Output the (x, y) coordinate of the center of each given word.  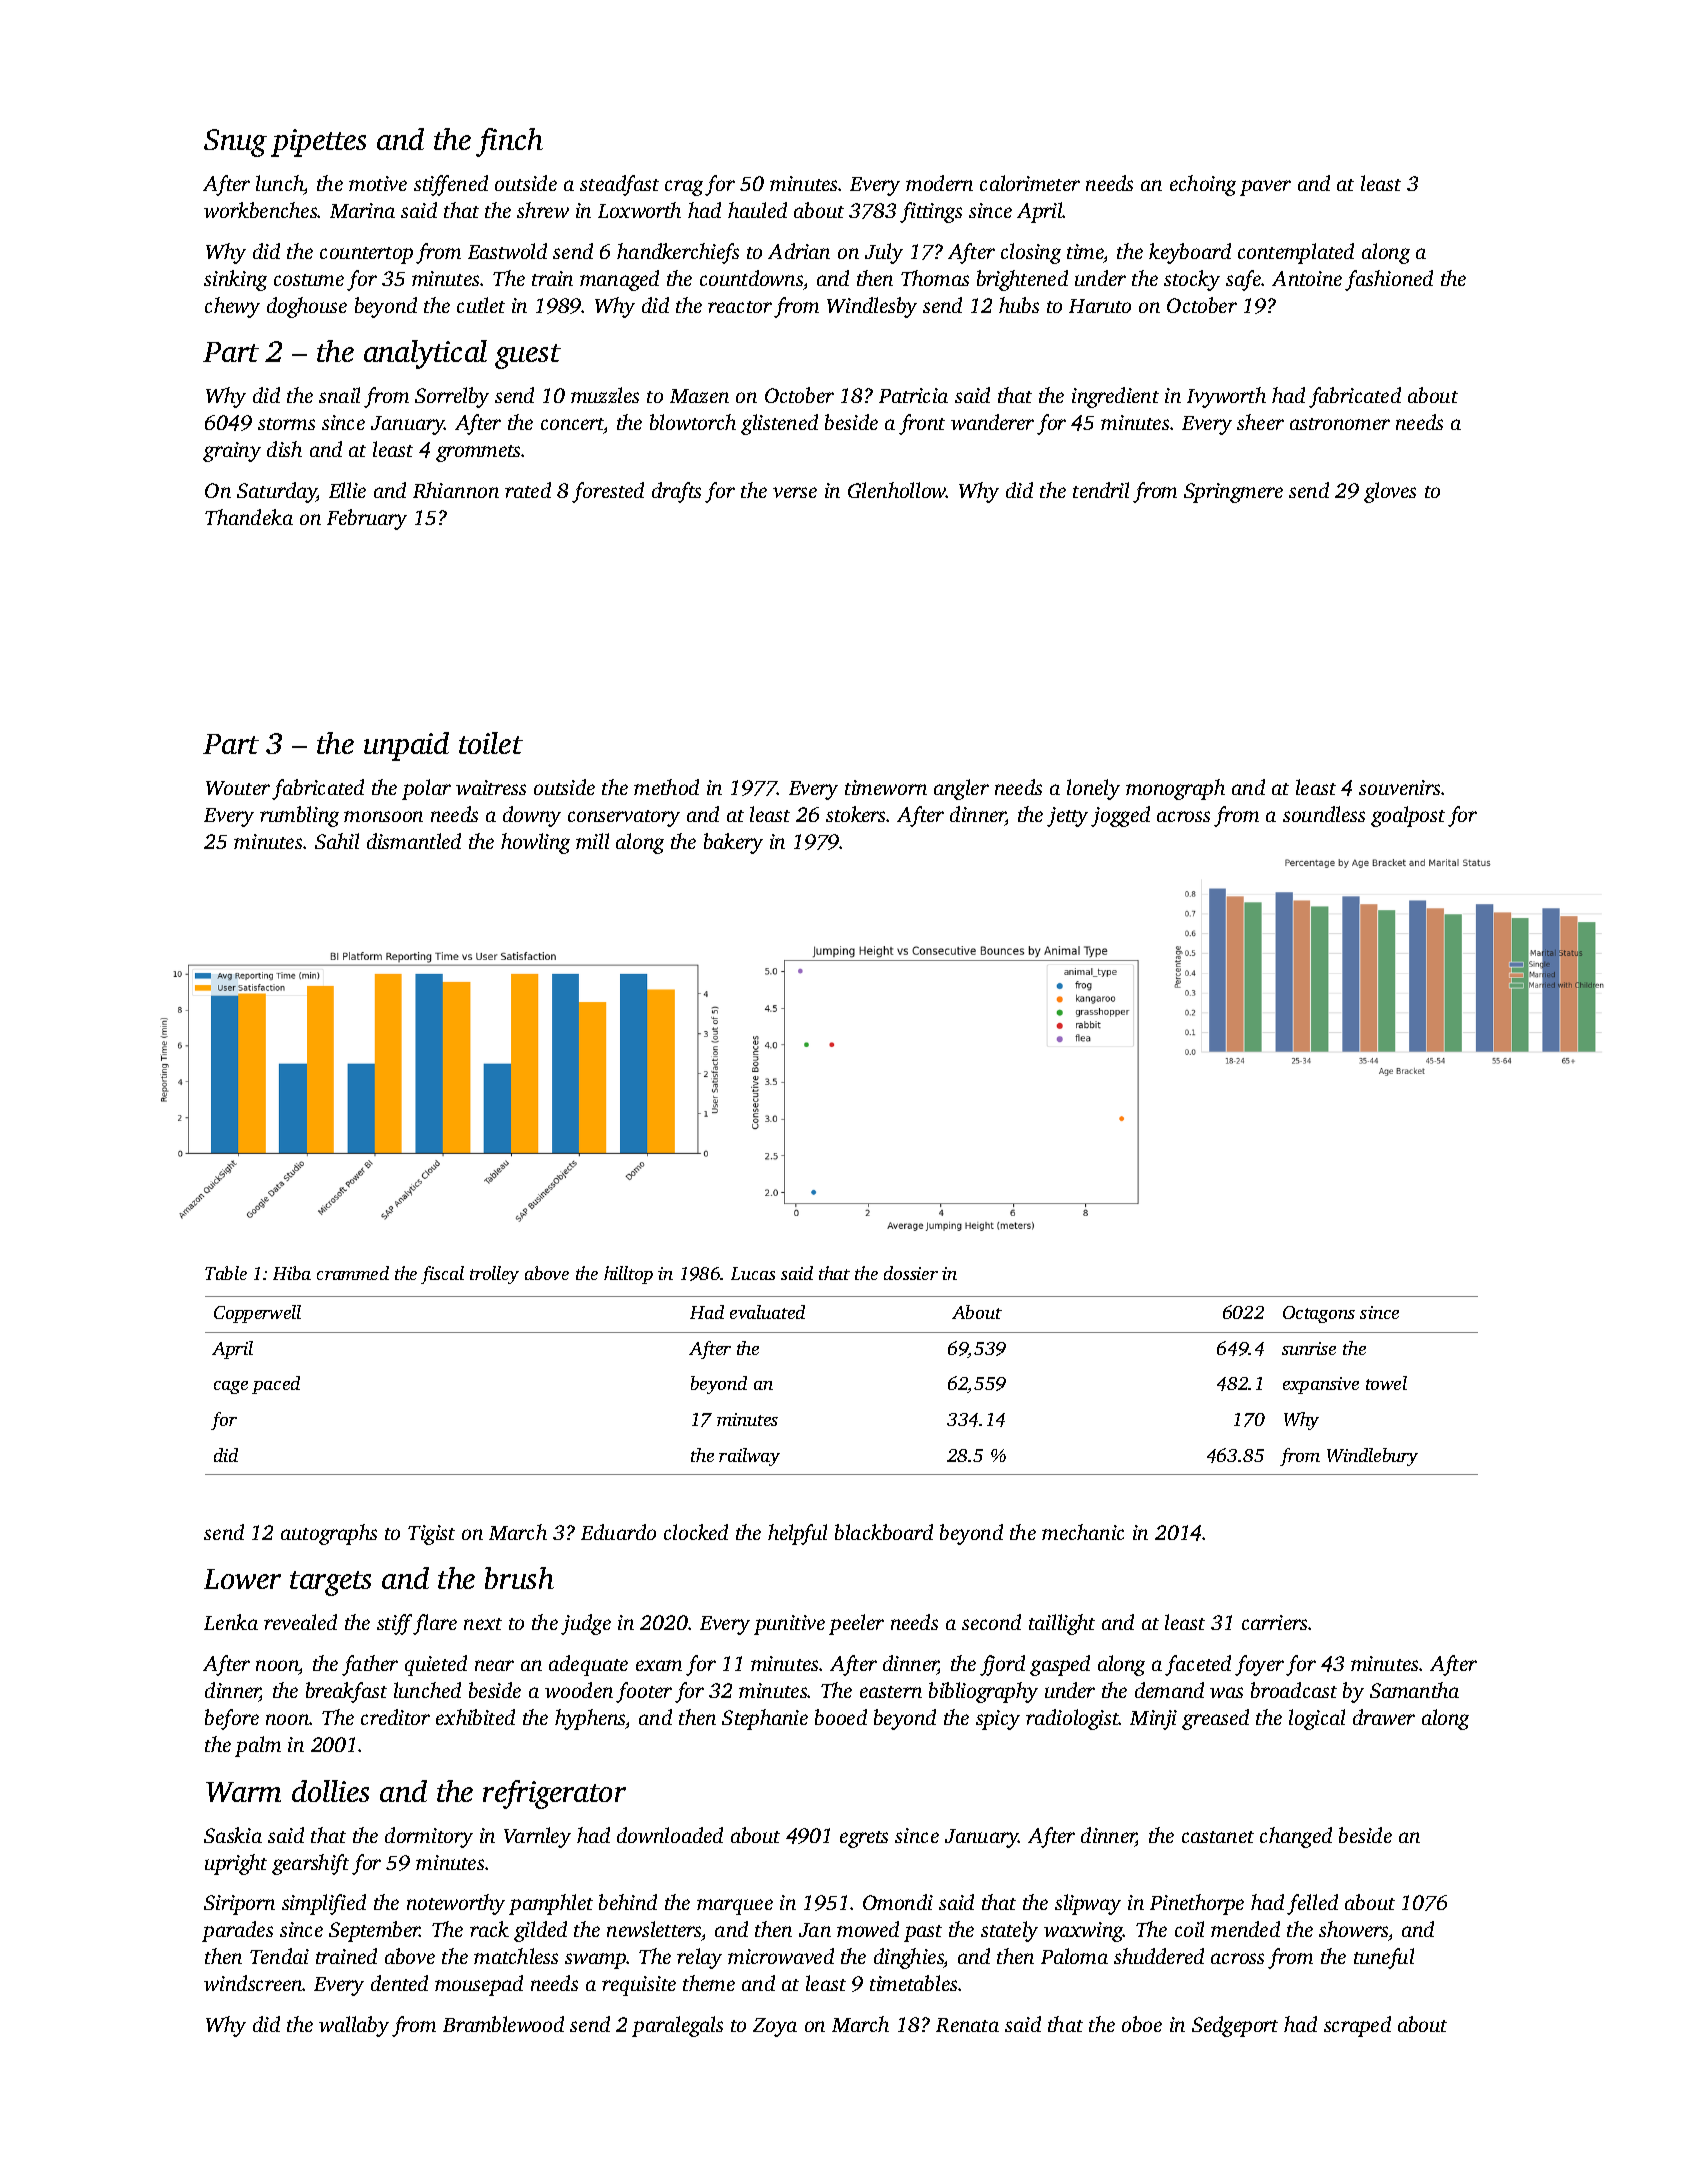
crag (684, 188)
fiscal (442, 1275)
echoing (1203, 185)
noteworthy (456, 1904)
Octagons (1319, 1314)
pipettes (318, 143)
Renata (967, 2025)
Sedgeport (1235, 2026)
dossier (911, 1273)
